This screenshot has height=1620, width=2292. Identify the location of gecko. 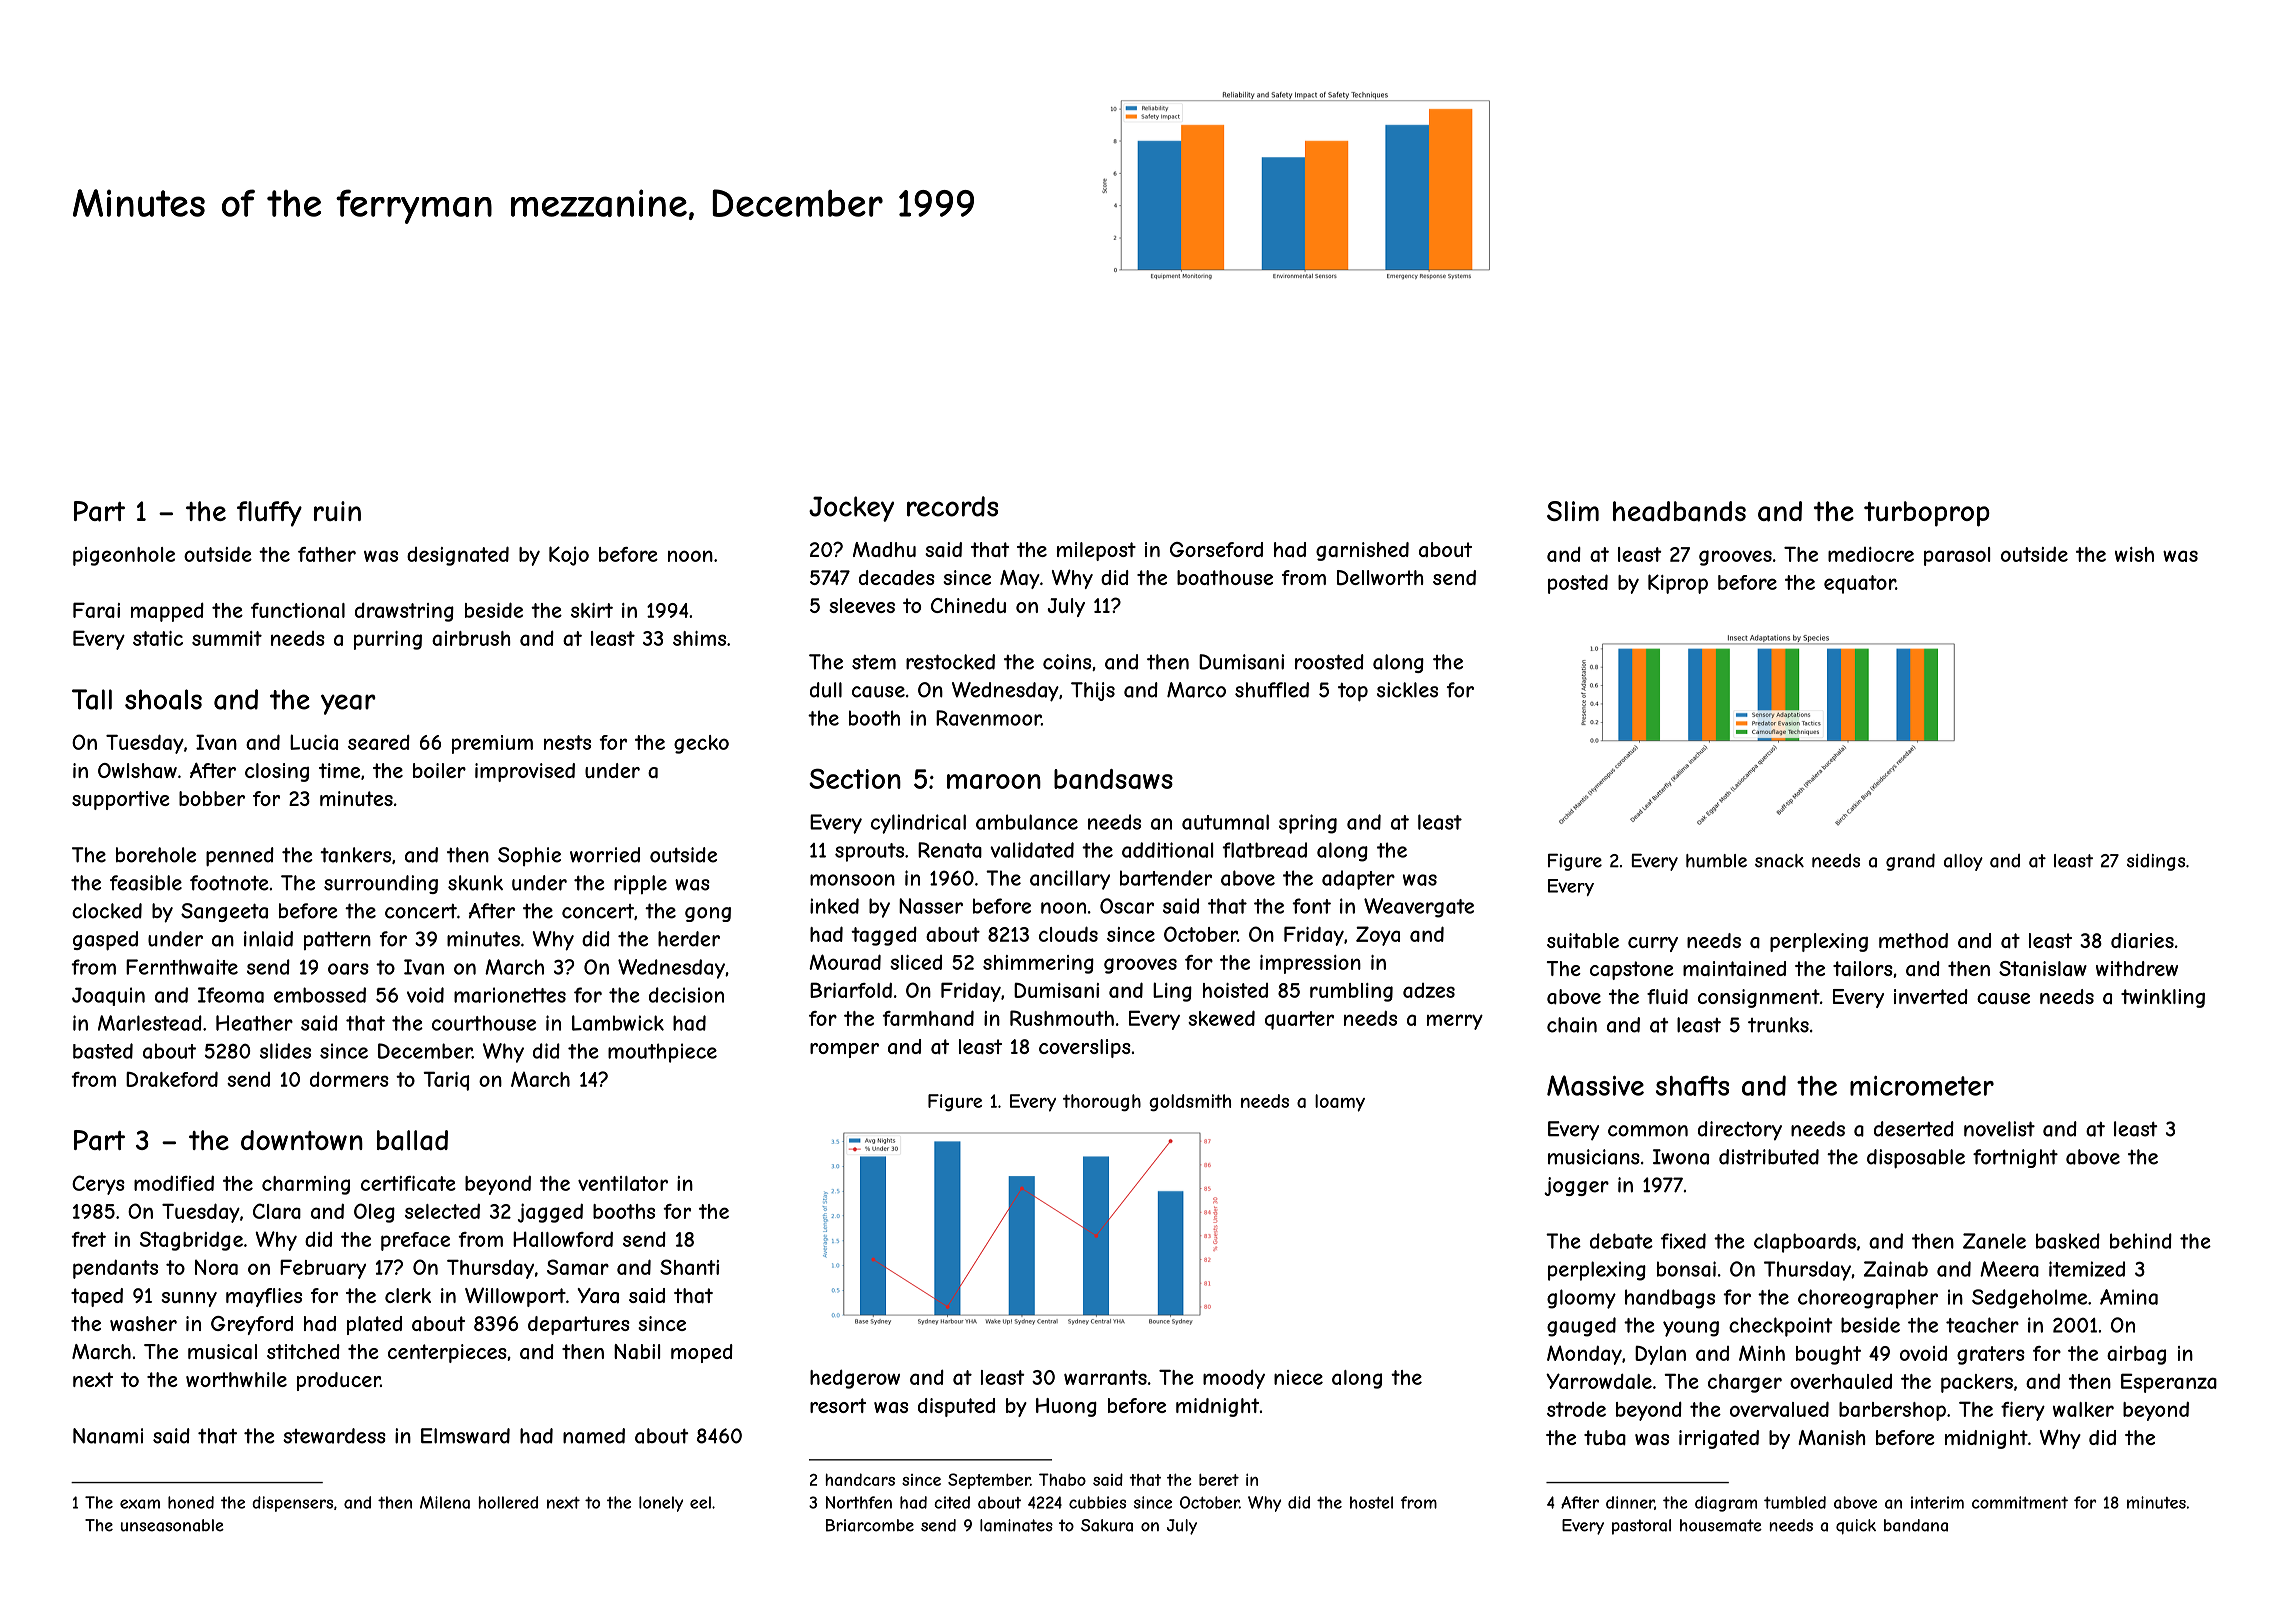
(701, 744).
